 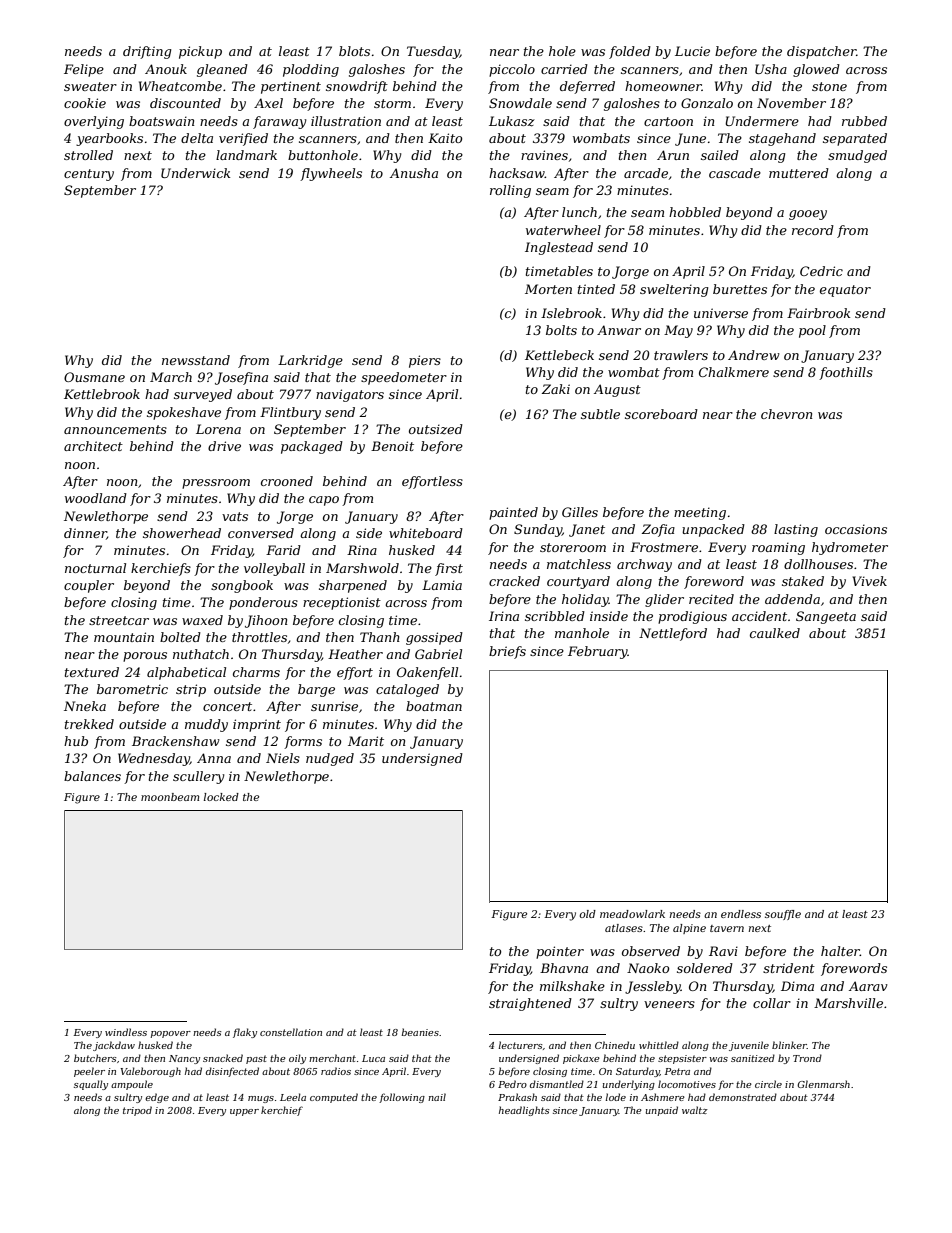 I want to click on drifting, so click(x=147, y=52).
